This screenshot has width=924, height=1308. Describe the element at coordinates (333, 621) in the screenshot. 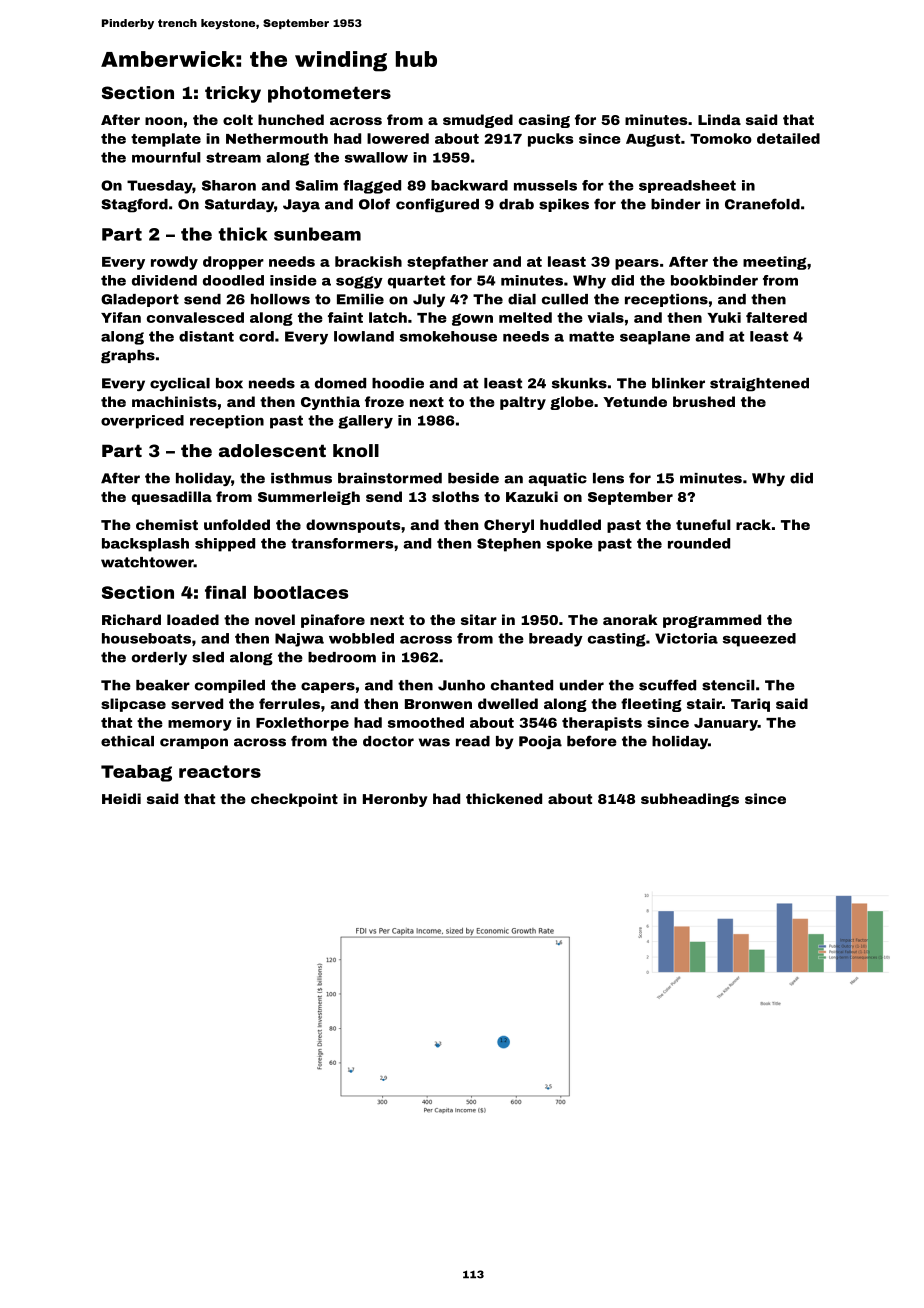

I see `pinafore` at that location.
